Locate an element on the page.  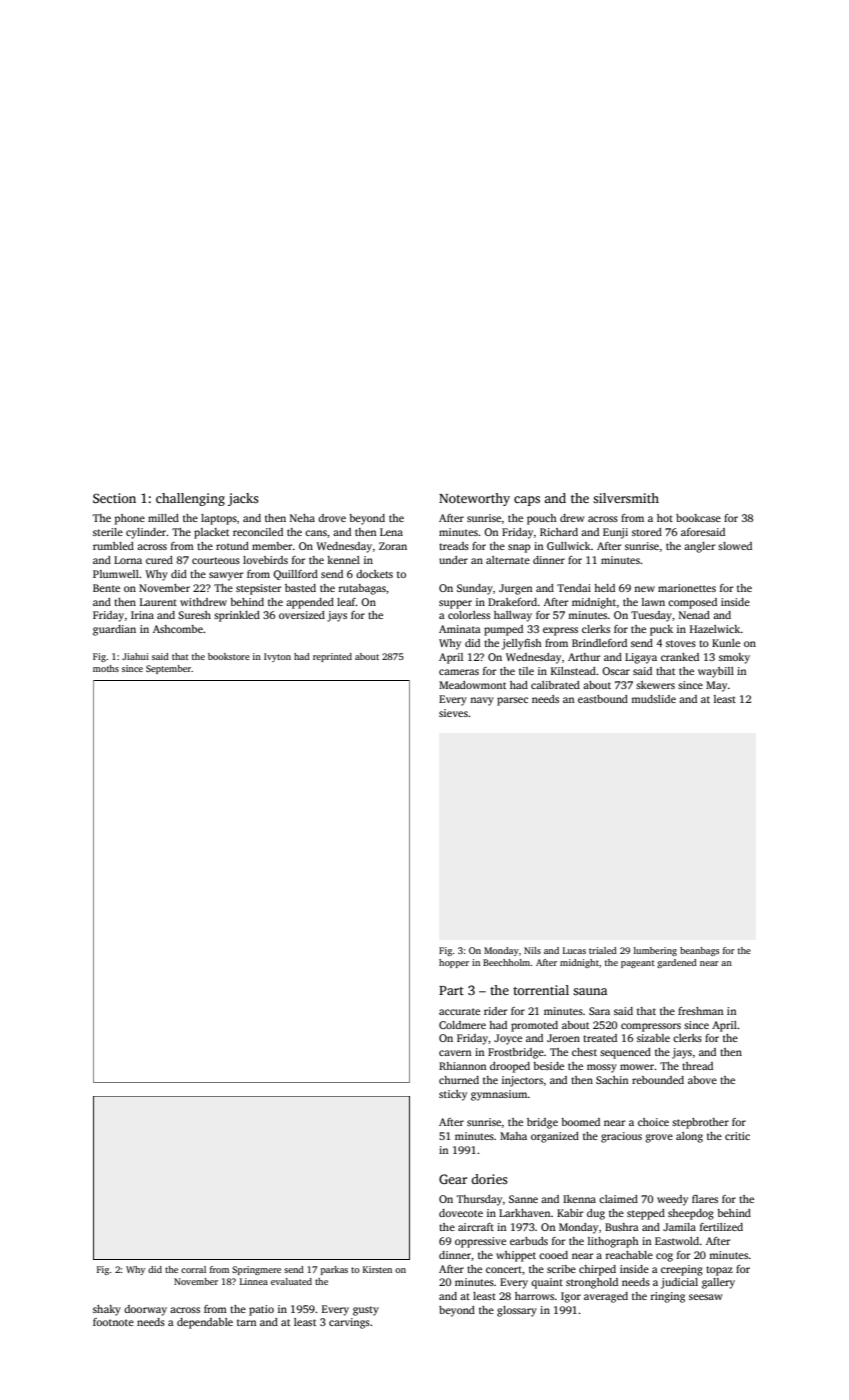
sticky is located at coordinates (453, 1095).
